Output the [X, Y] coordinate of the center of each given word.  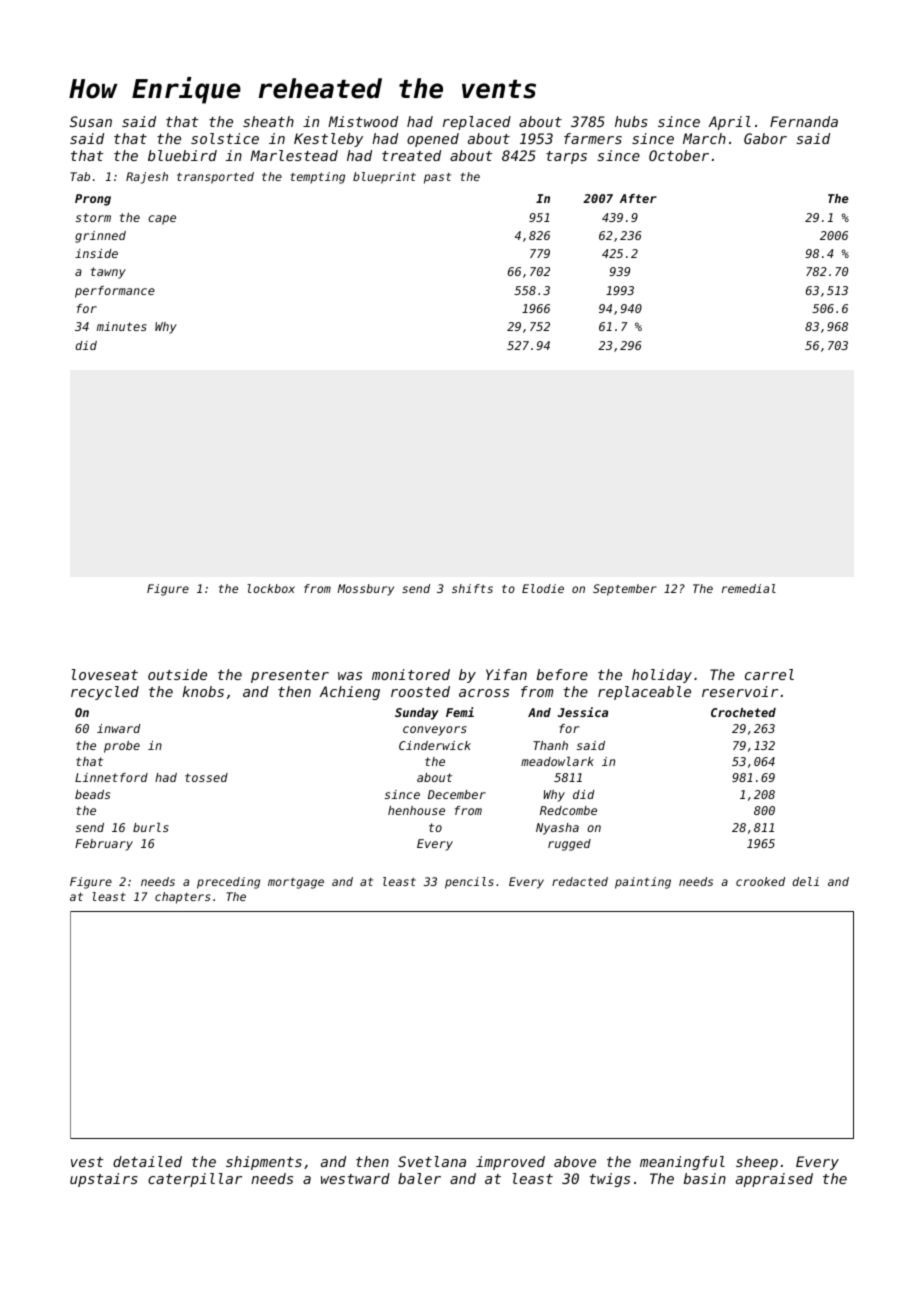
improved [510, 1163]
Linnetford [111, 777]
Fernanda [804, 121]
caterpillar [195, 1180]
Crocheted [743, 712]
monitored [411, 674]
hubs [631, 121]
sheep [757, 1163]
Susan [91, 121]
